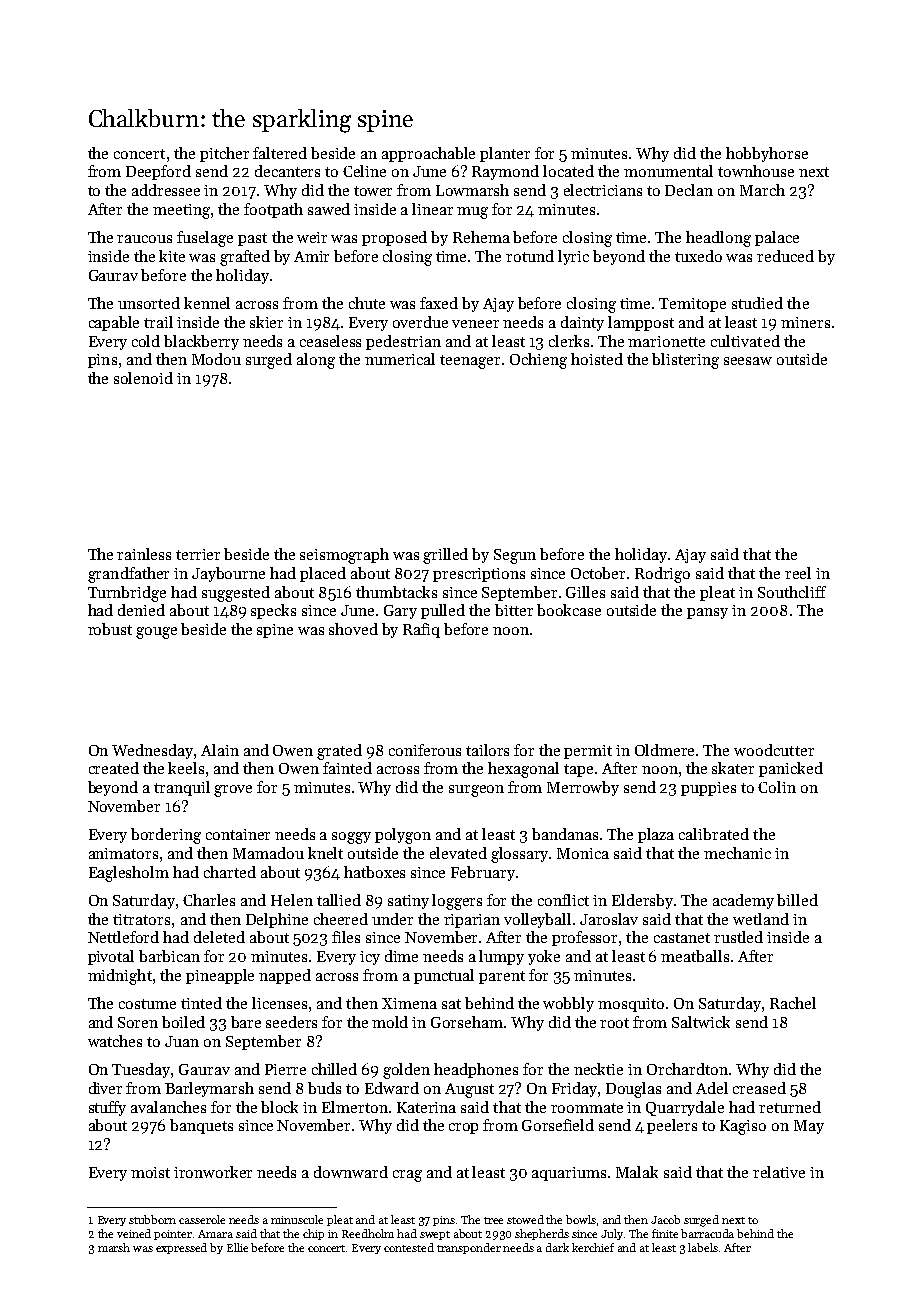  What do you see at coordinates (637, 1172) in the document?
I see `Malak` at bounding box center [637, 1172].
